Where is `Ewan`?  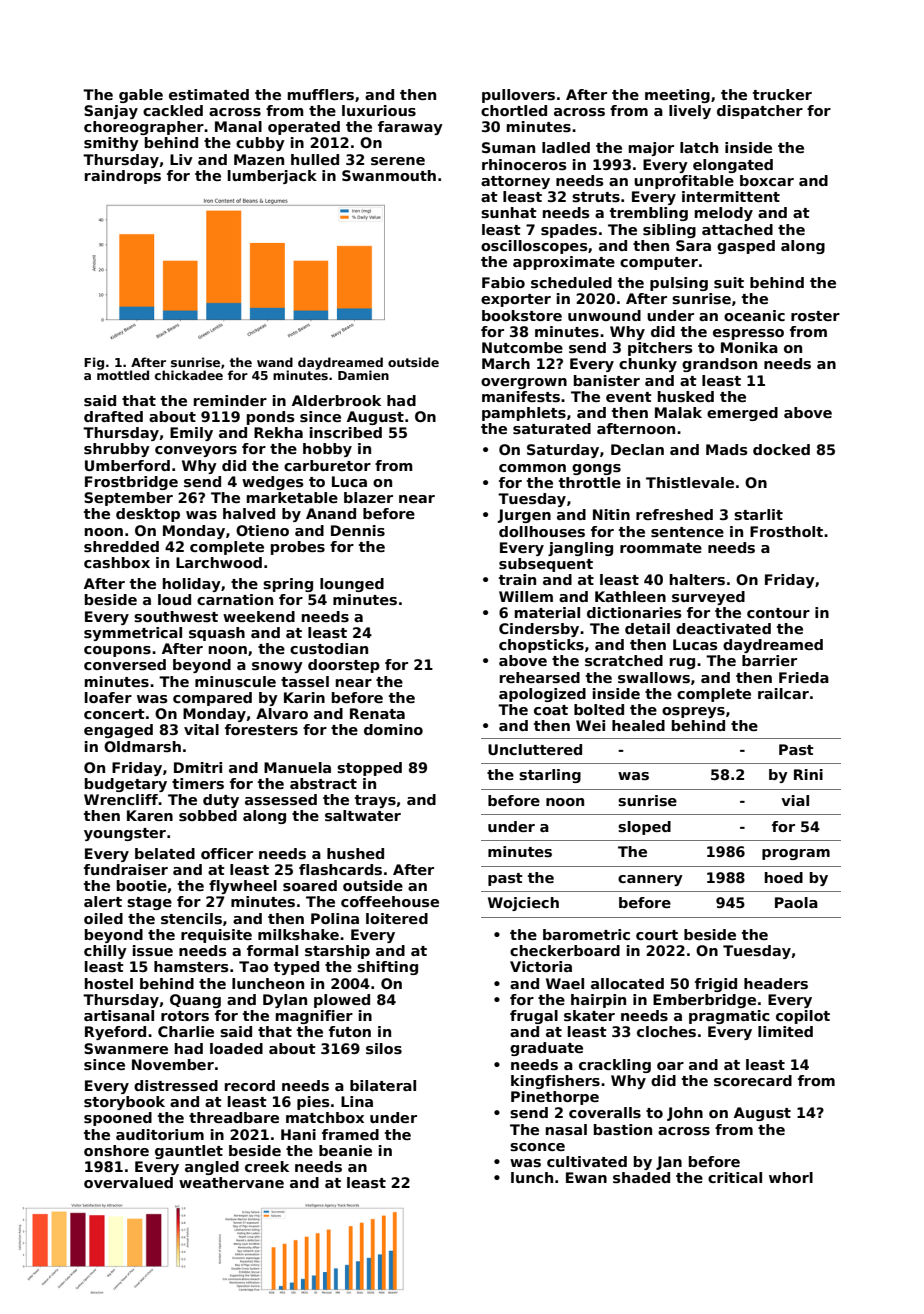
Ewan is located at coordinates (586, 1177).
